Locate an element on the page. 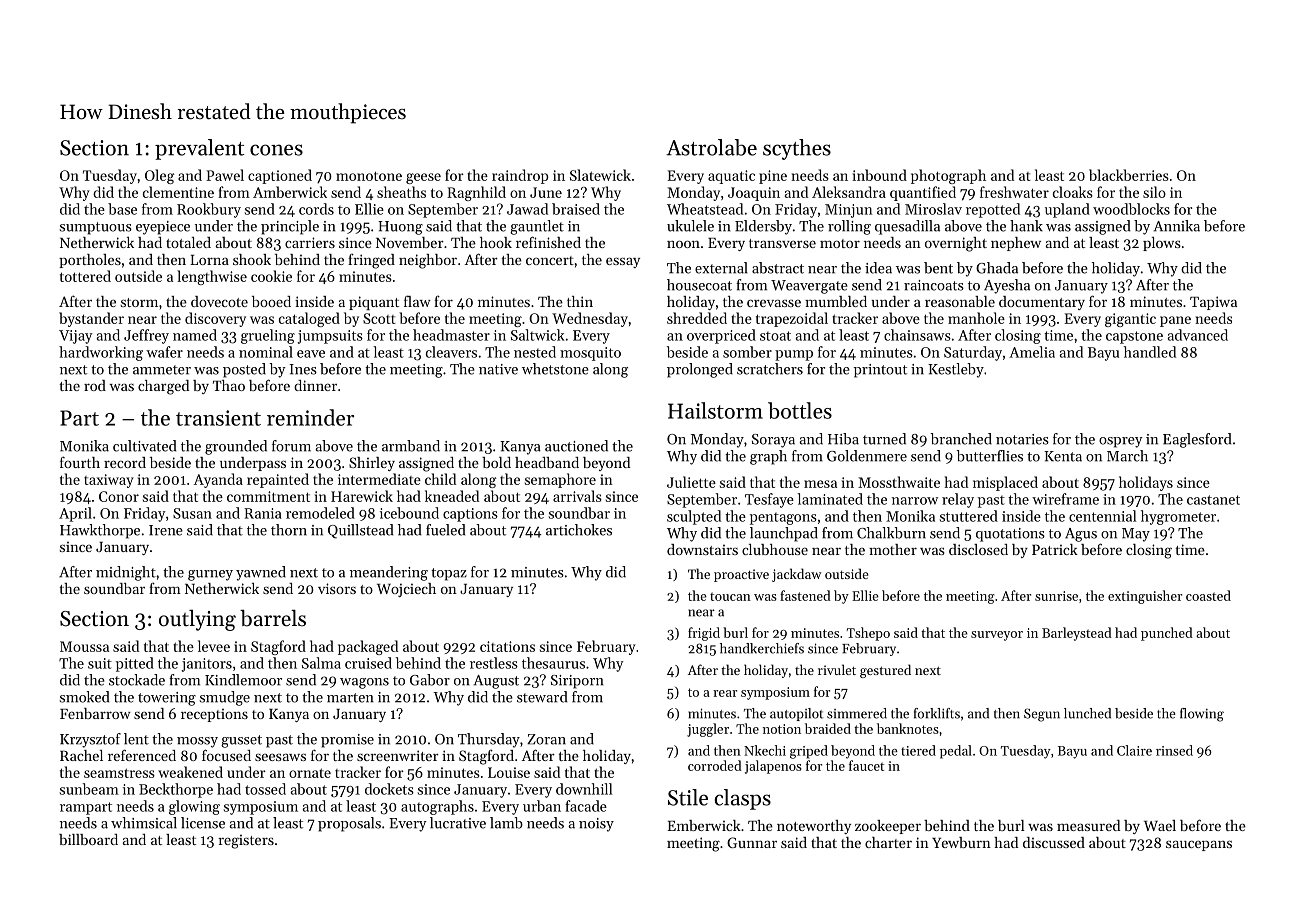 Image resolution: width=1308 pixels, height=924 pixels. wireframe is located at coordinates (1065, 499).
